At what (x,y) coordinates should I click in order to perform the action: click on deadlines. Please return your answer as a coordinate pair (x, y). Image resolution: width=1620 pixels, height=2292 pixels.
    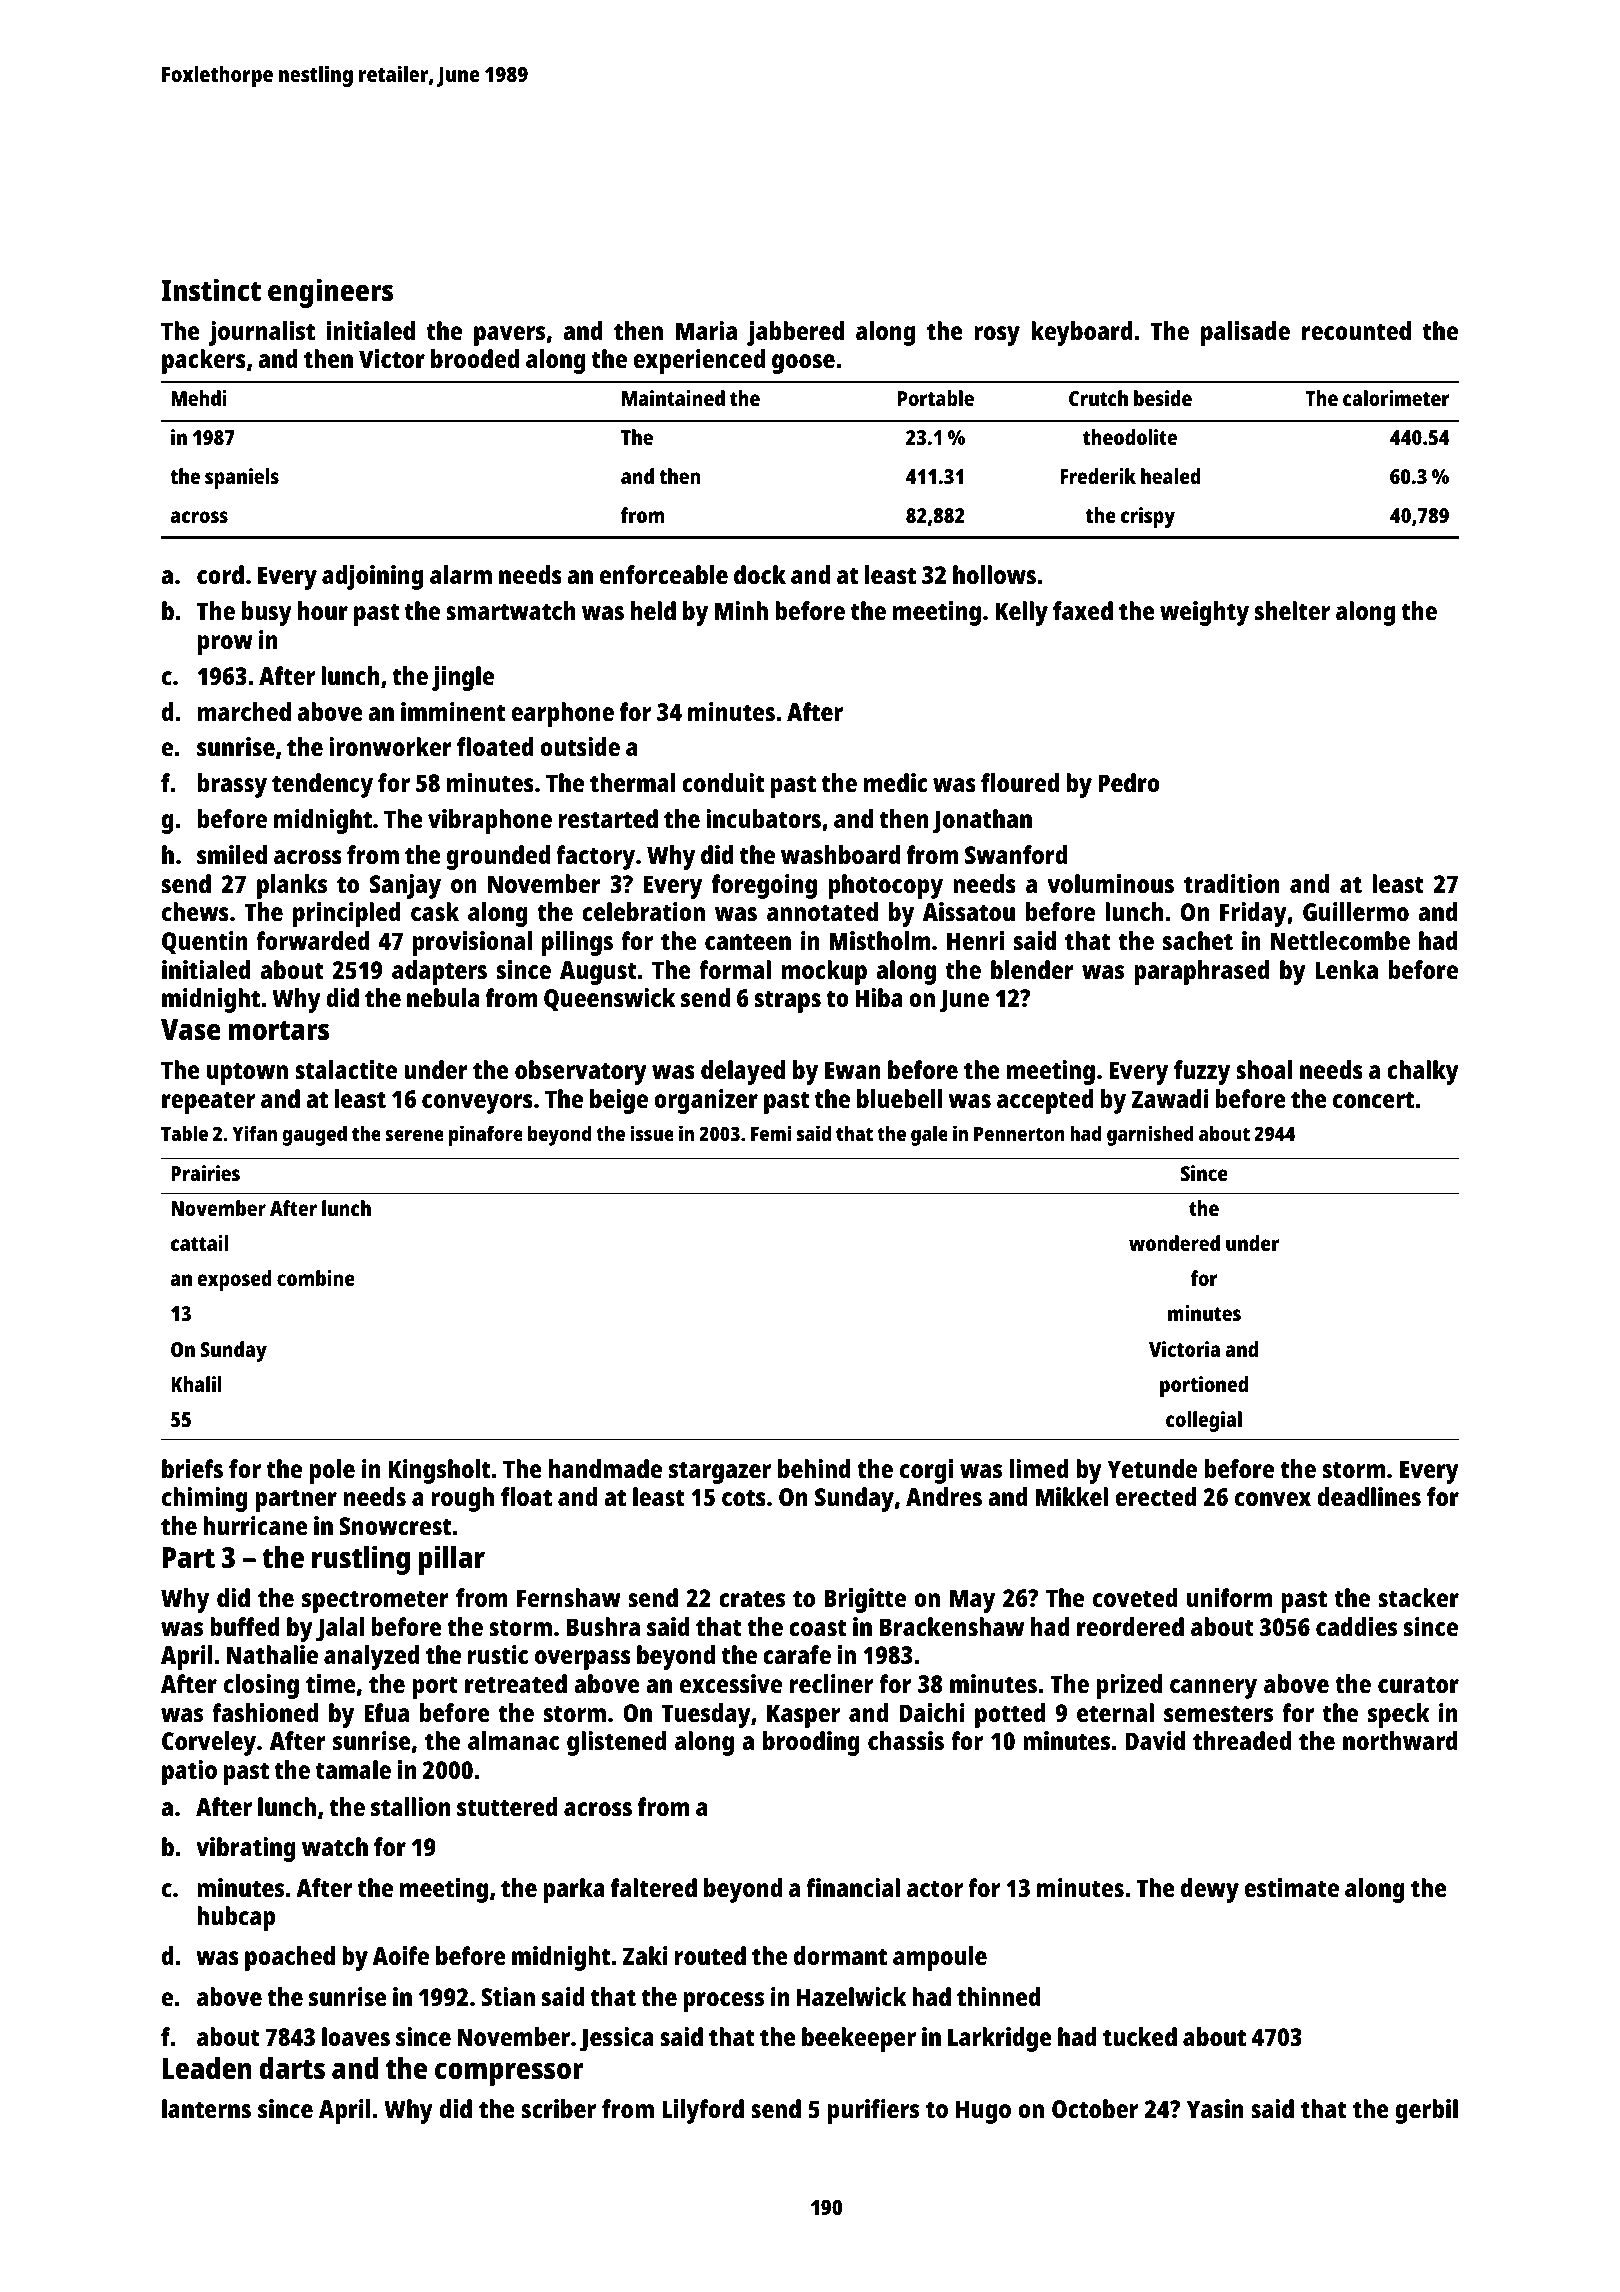
    Looking at the image, I should click on (1369, 1496).
